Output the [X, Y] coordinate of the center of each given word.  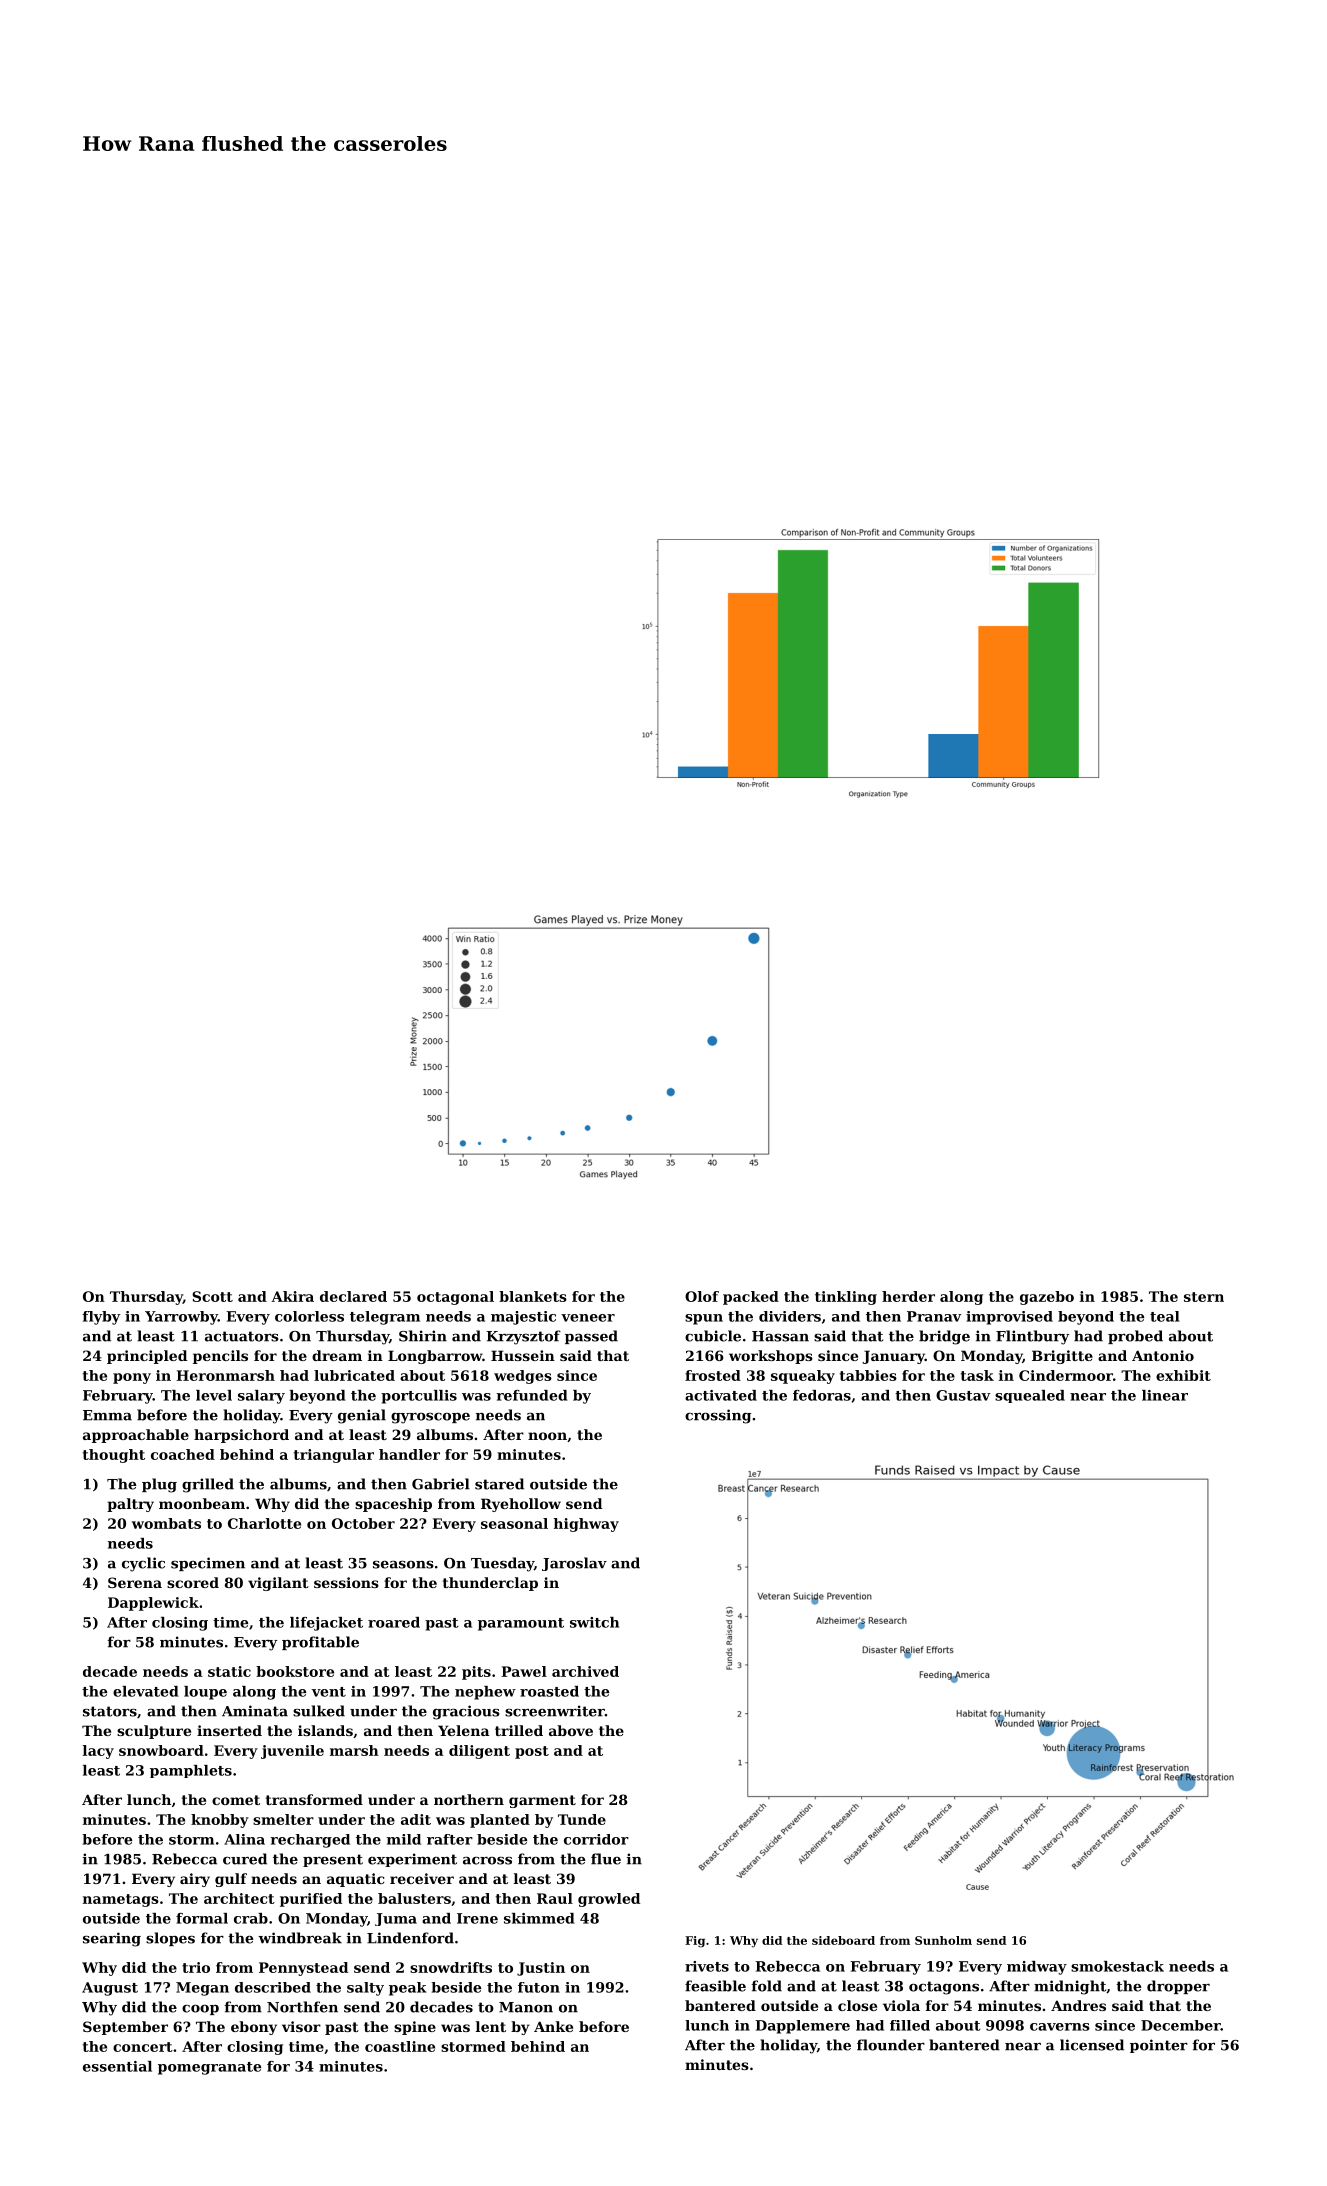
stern [1204, 1297]
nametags [121, 1900]
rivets [707, 1966]
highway [586, 1525]
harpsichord [241, 1436]
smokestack [1117, 1966]
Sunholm [943, 1940]
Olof [702, 1296]
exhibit [1183, 1375]
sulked [319, 1711]
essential [117, 2066]
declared [353, 1296]
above [571, 1730]
